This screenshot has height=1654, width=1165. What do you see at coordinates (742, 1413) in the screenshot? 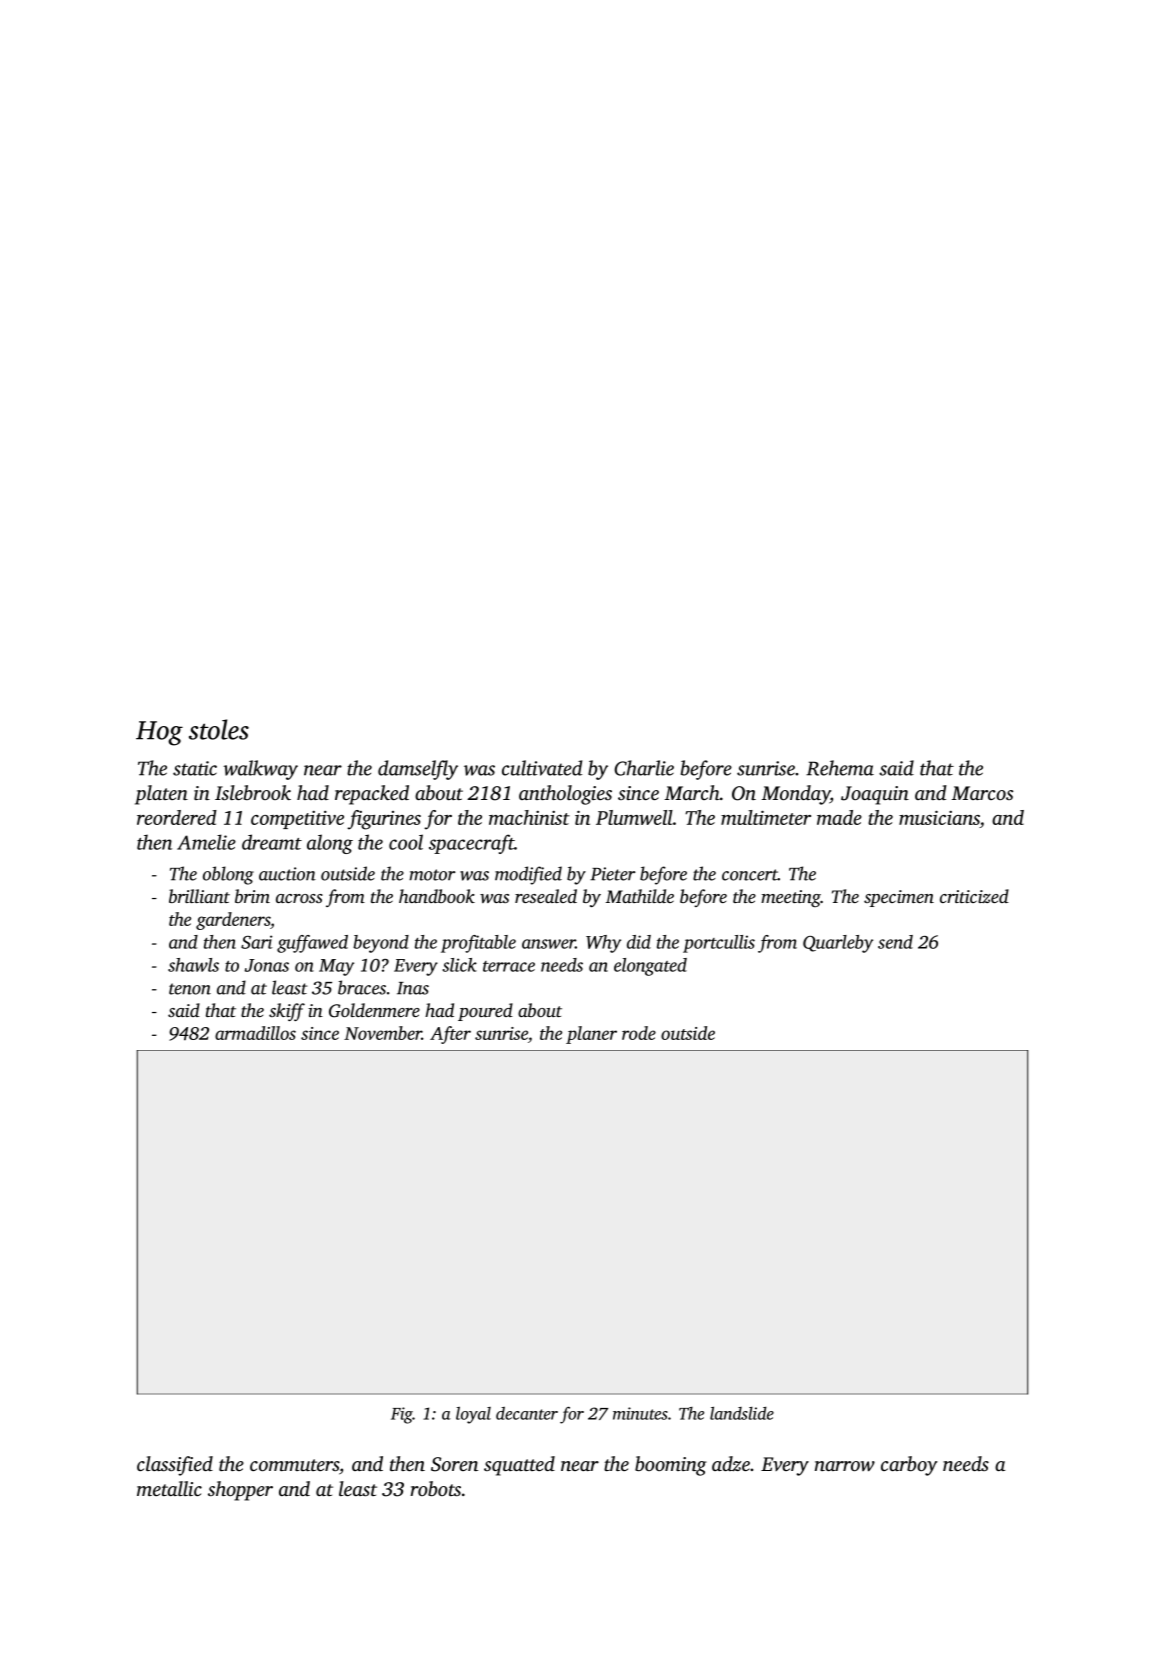
I see `landslide` at bounding box center [742, 1413].
